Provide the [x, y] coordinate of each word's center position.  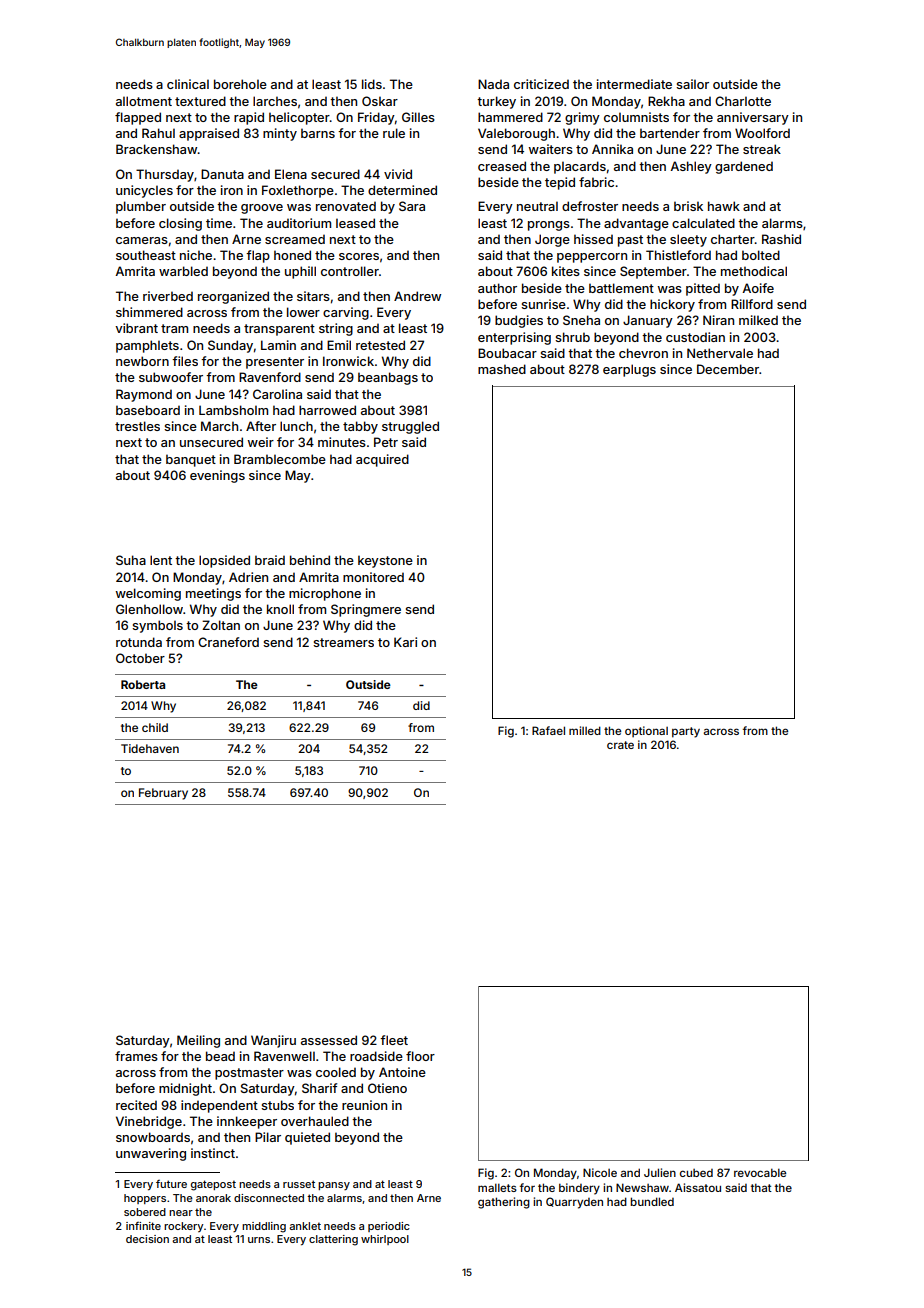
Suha [131, 560]
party [686, 732]
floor [420, 1056]
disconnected [269, 1198]
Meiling [198, 1041]
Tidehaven [150, 748]
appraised [209, 134]
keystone [385, 561]
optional [646, 732]
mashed [502, 369]
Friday [376, 118]
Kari [405, 642]
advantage [636, 224]
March [219, 426]
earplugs [629, 370]
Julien [660, 1172]
